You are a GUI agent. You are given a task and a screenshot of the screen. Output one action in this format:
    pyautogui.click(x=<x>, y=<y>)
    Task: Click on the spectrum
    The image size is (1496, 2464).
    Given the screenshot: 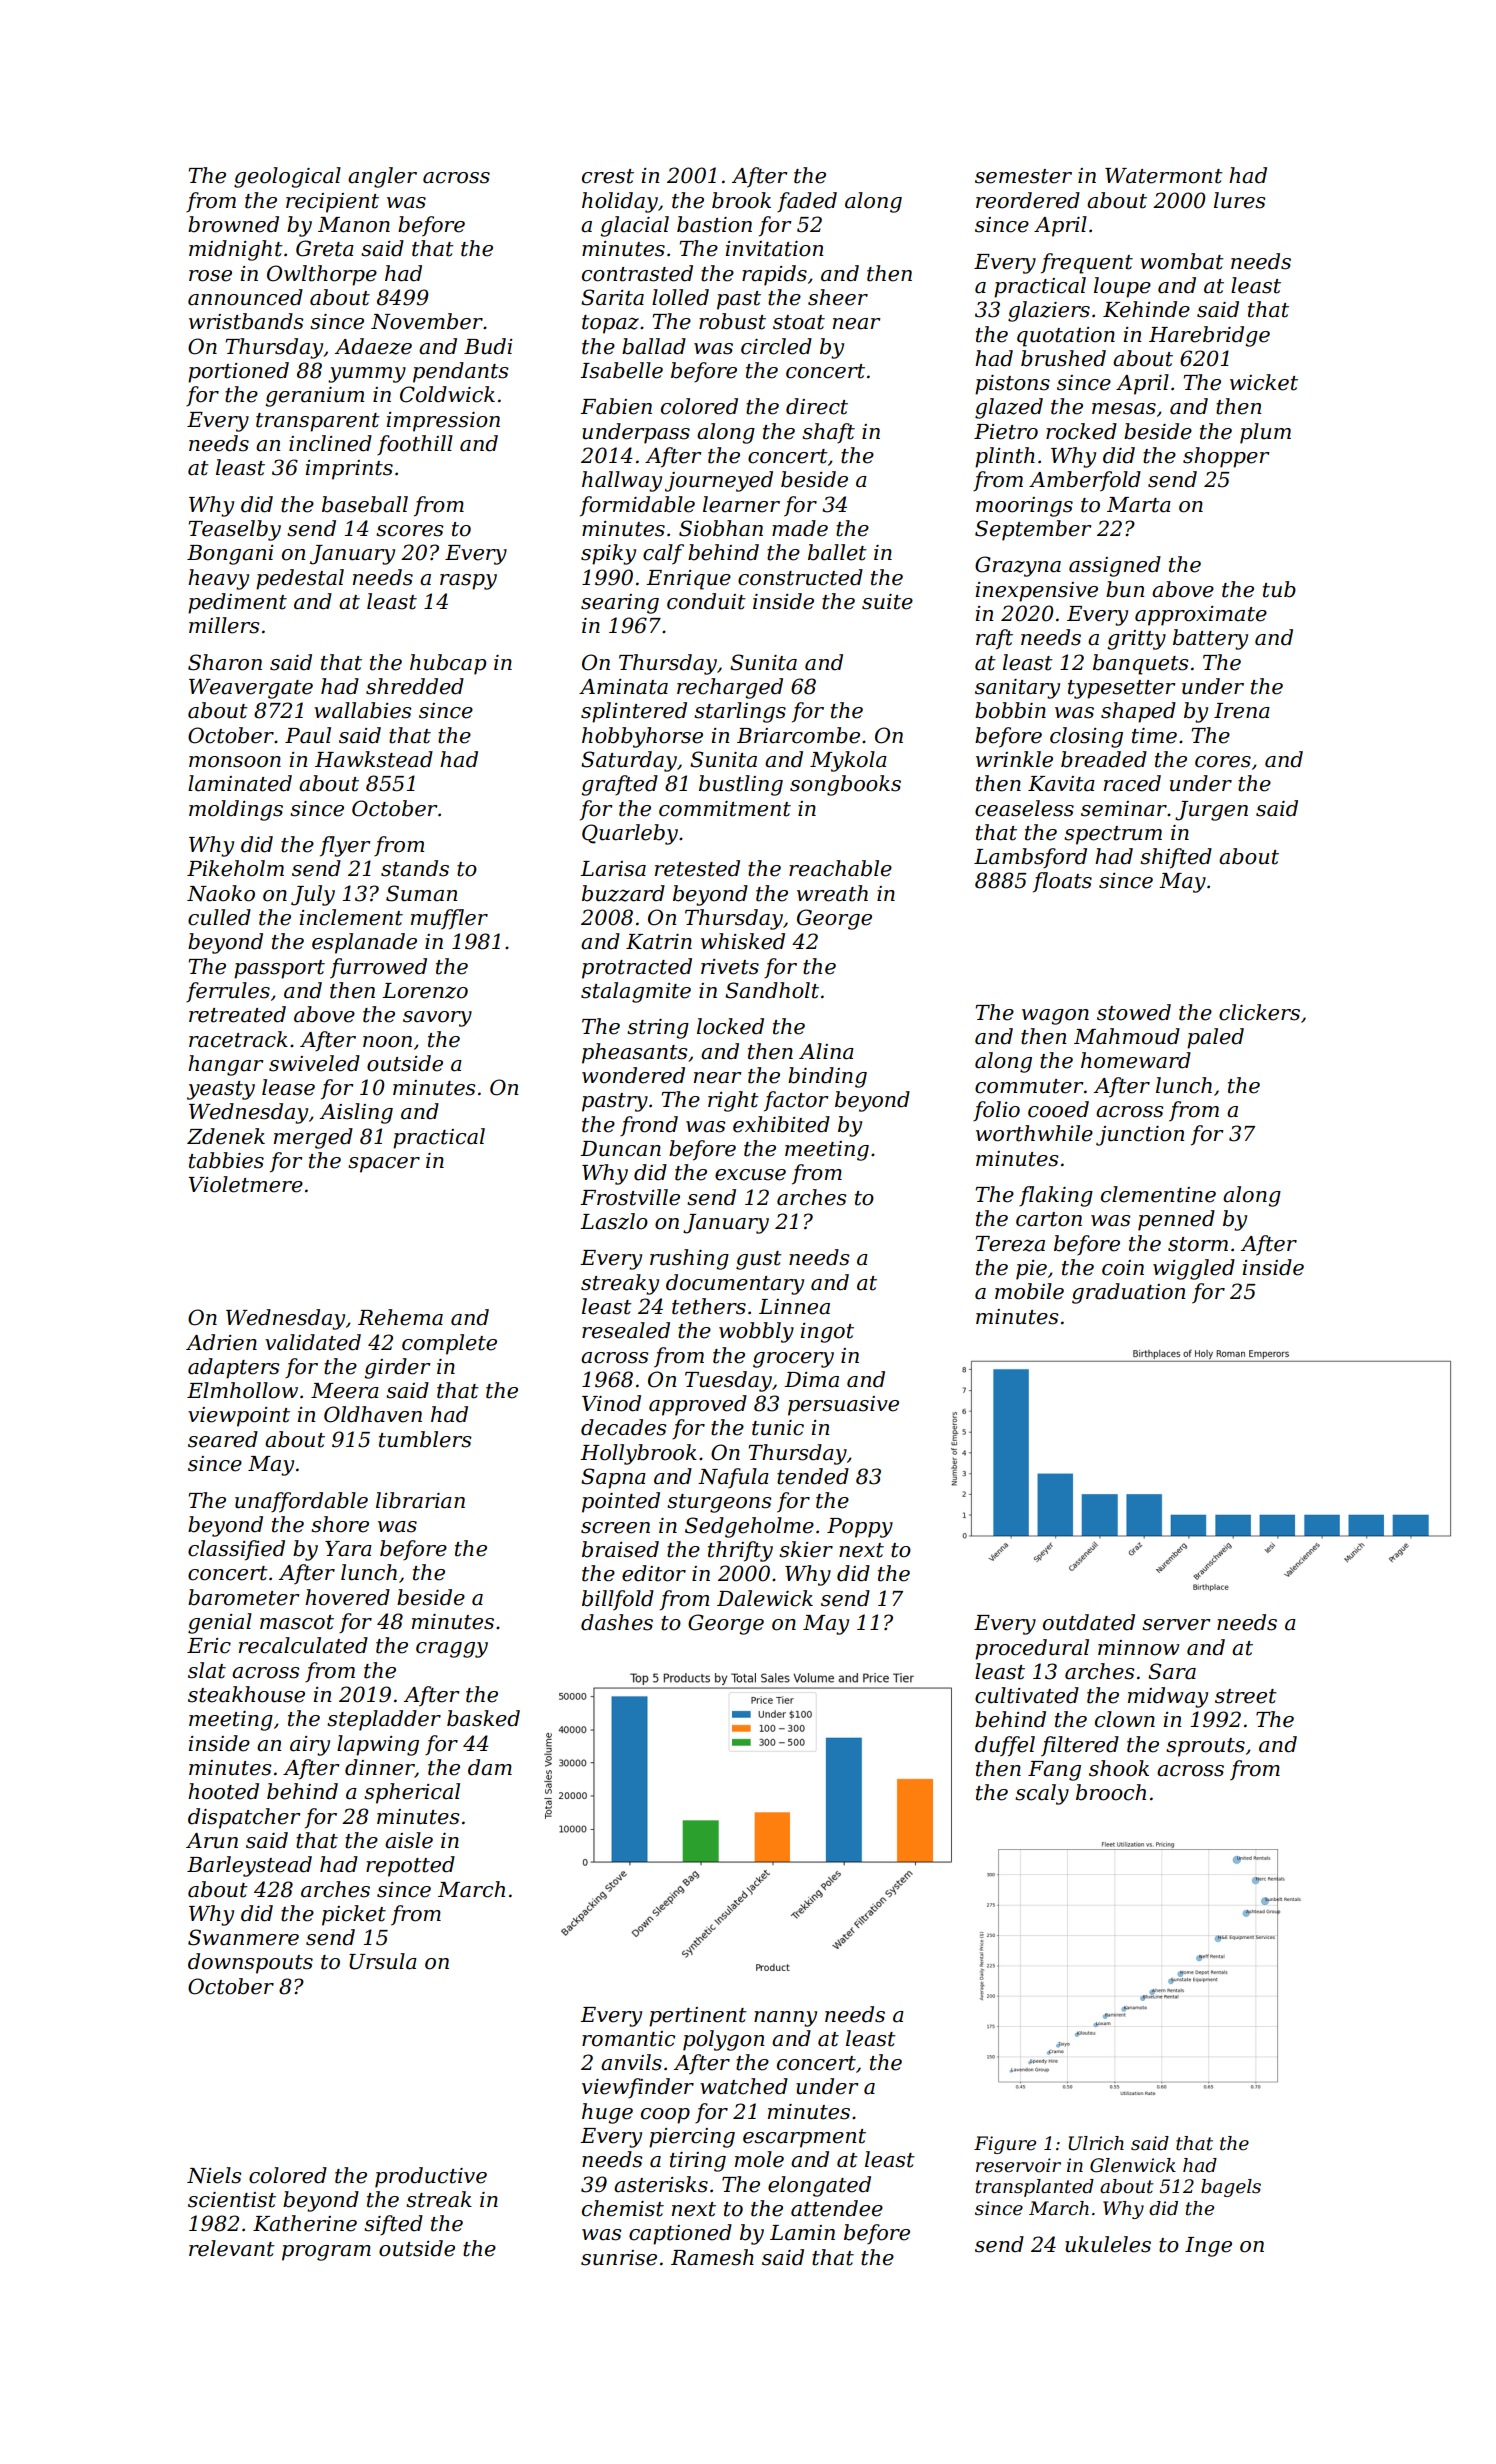 What is the action you would take?
    pyautogui.click(x=1113, y=835)
